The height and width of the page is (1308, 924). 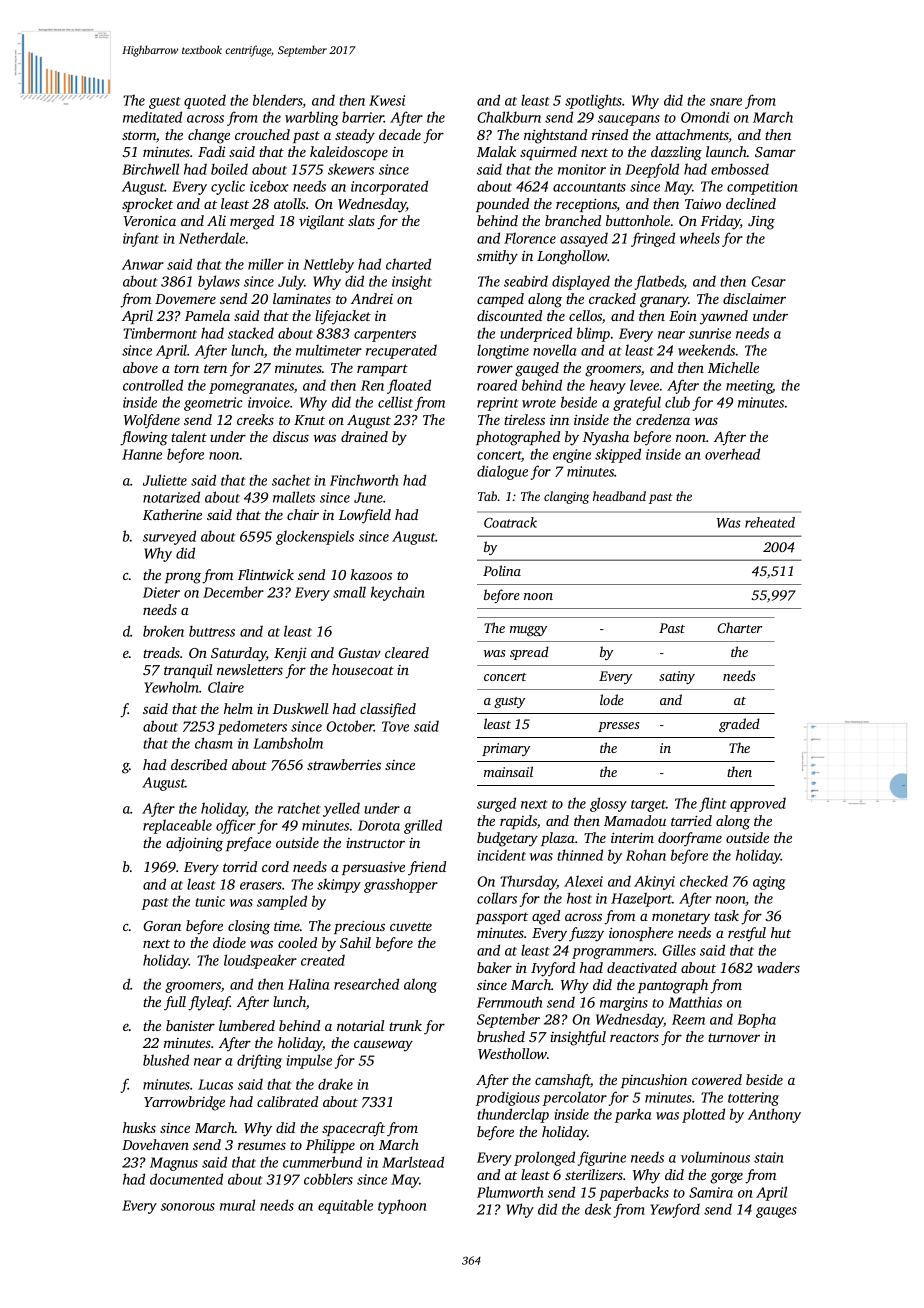 I want to click on typhoon, so click(x=402, y=1206).
